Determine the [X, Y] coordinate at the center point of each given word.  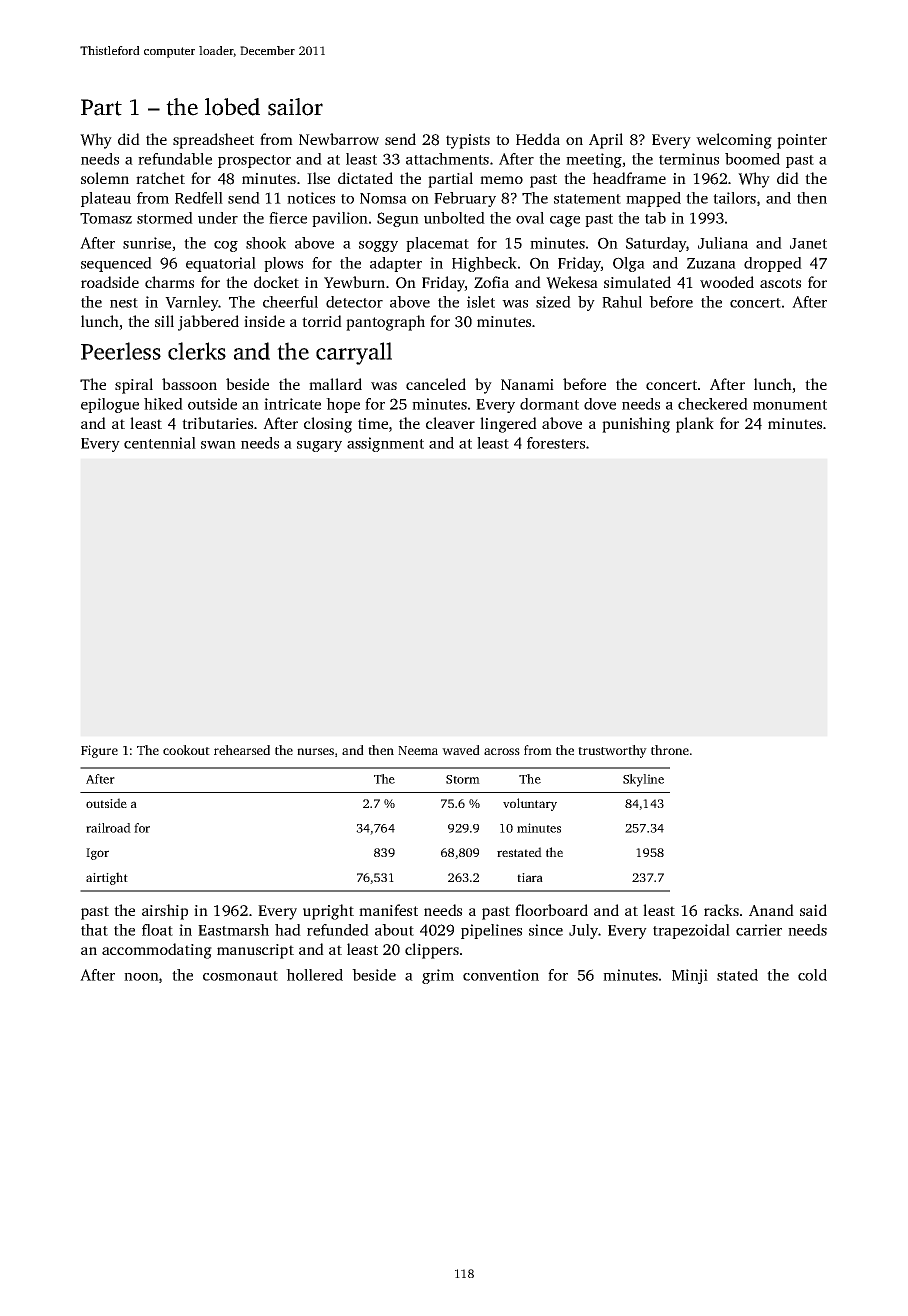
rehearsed [242, 750]
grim [438, 976]
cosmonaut [240, 976]
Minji [690, 976]
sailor [295, 107]
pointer [802, 141]
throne [670, 750]
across [502, 751]
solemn [105, 178]
